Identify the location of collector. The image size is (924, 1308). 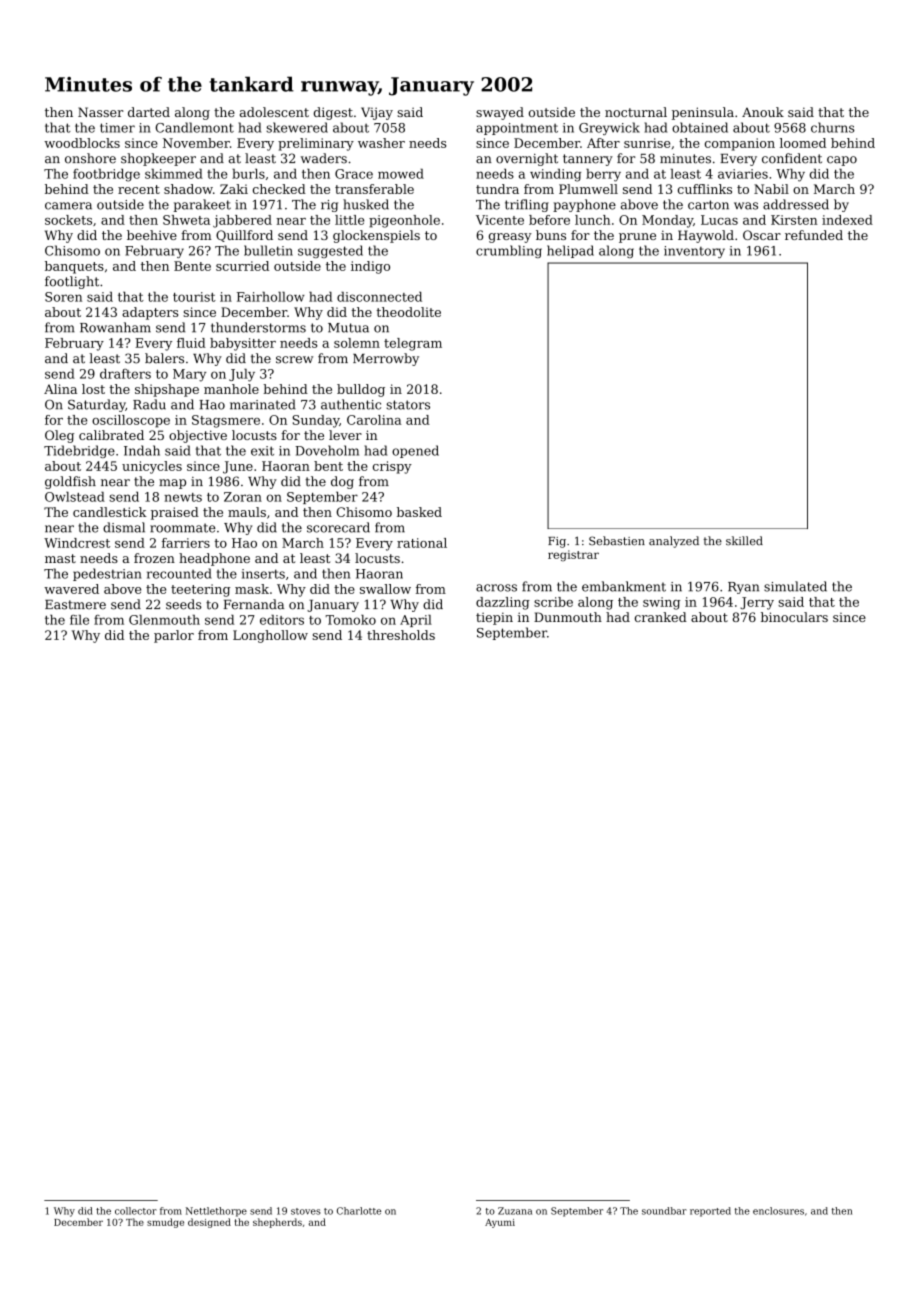
(136, 1211).
